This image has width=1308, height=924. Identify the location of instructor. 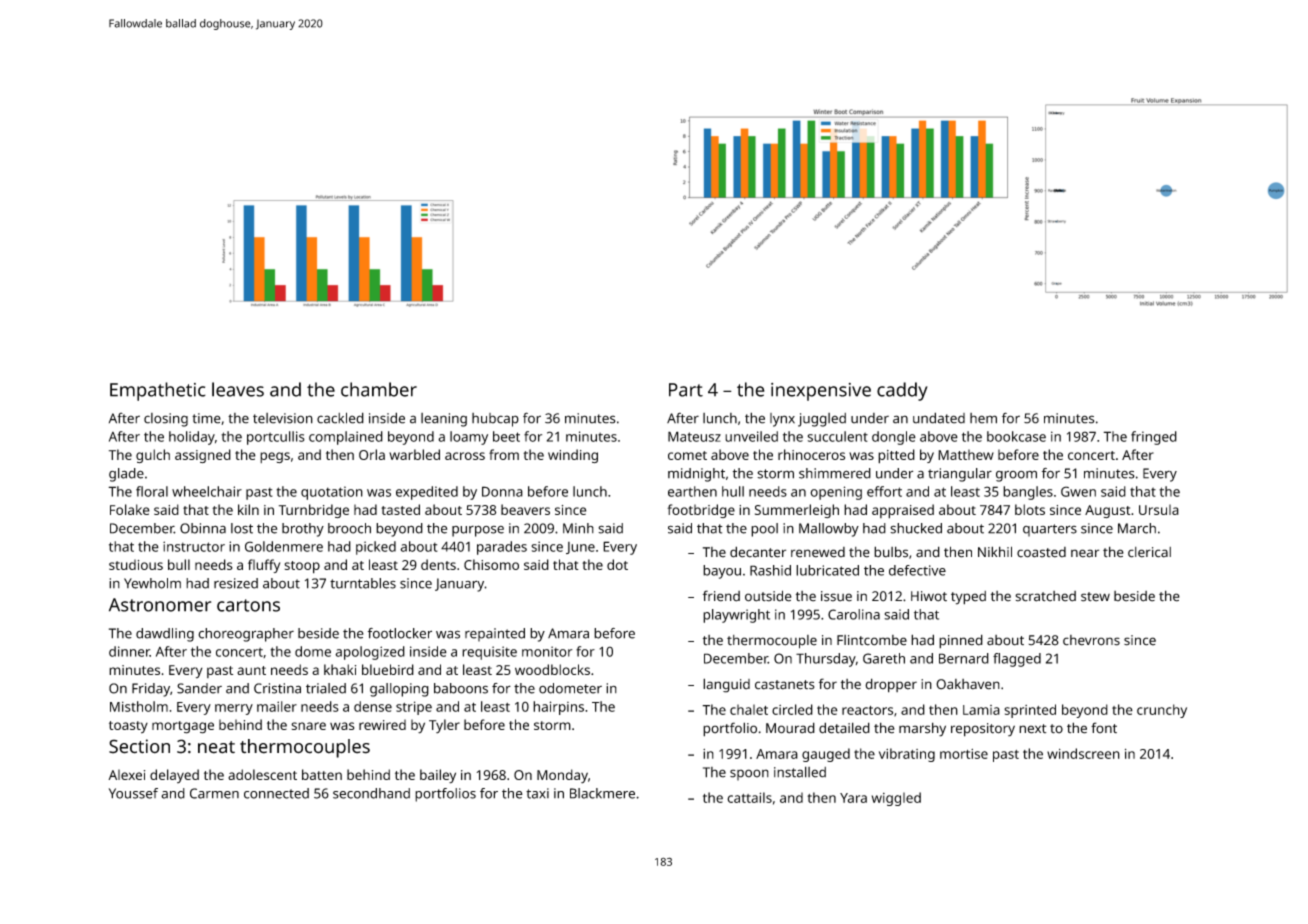
(194, 546).
